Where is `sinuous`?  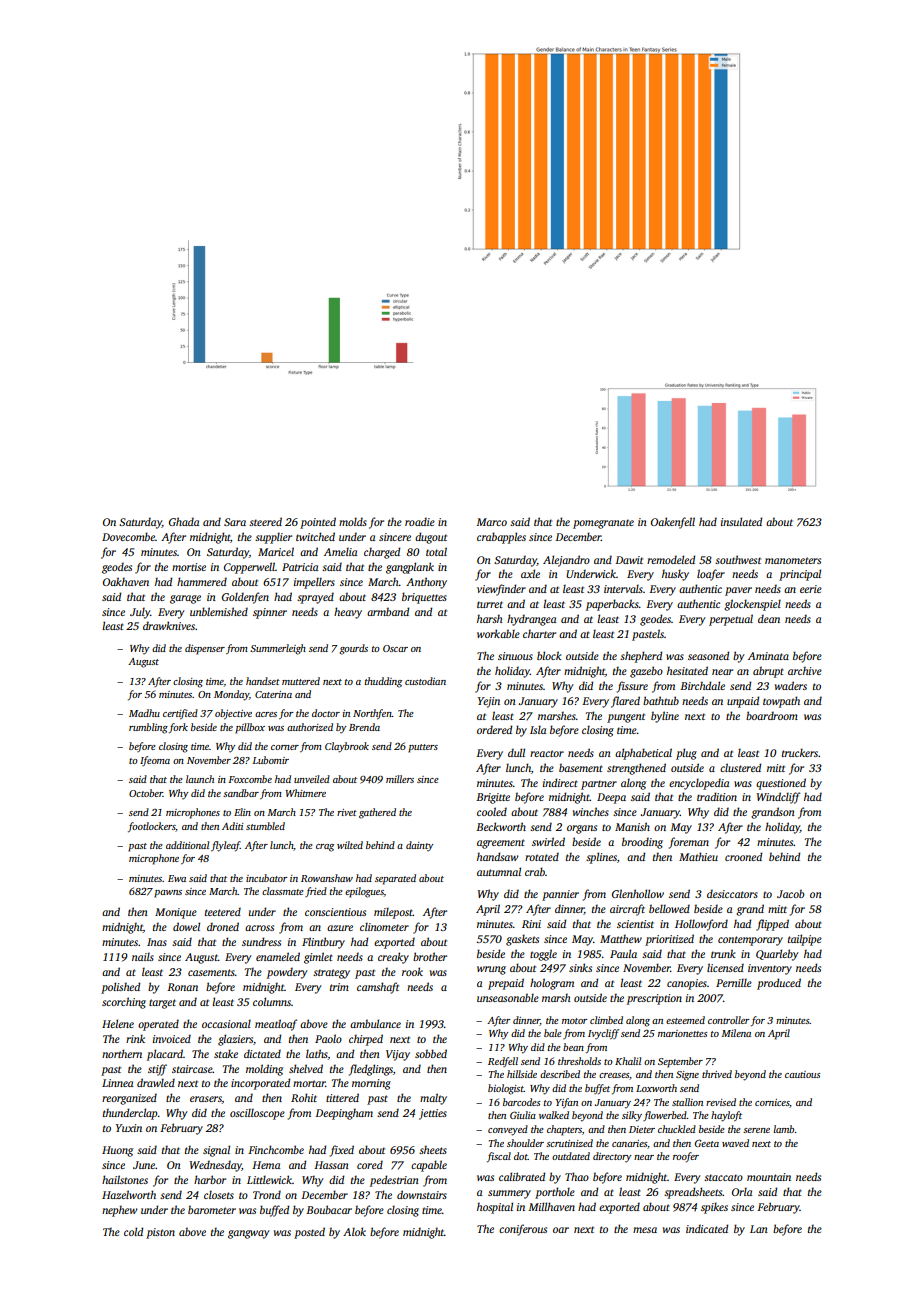 sinuous is located at coordinates (515, 656).
